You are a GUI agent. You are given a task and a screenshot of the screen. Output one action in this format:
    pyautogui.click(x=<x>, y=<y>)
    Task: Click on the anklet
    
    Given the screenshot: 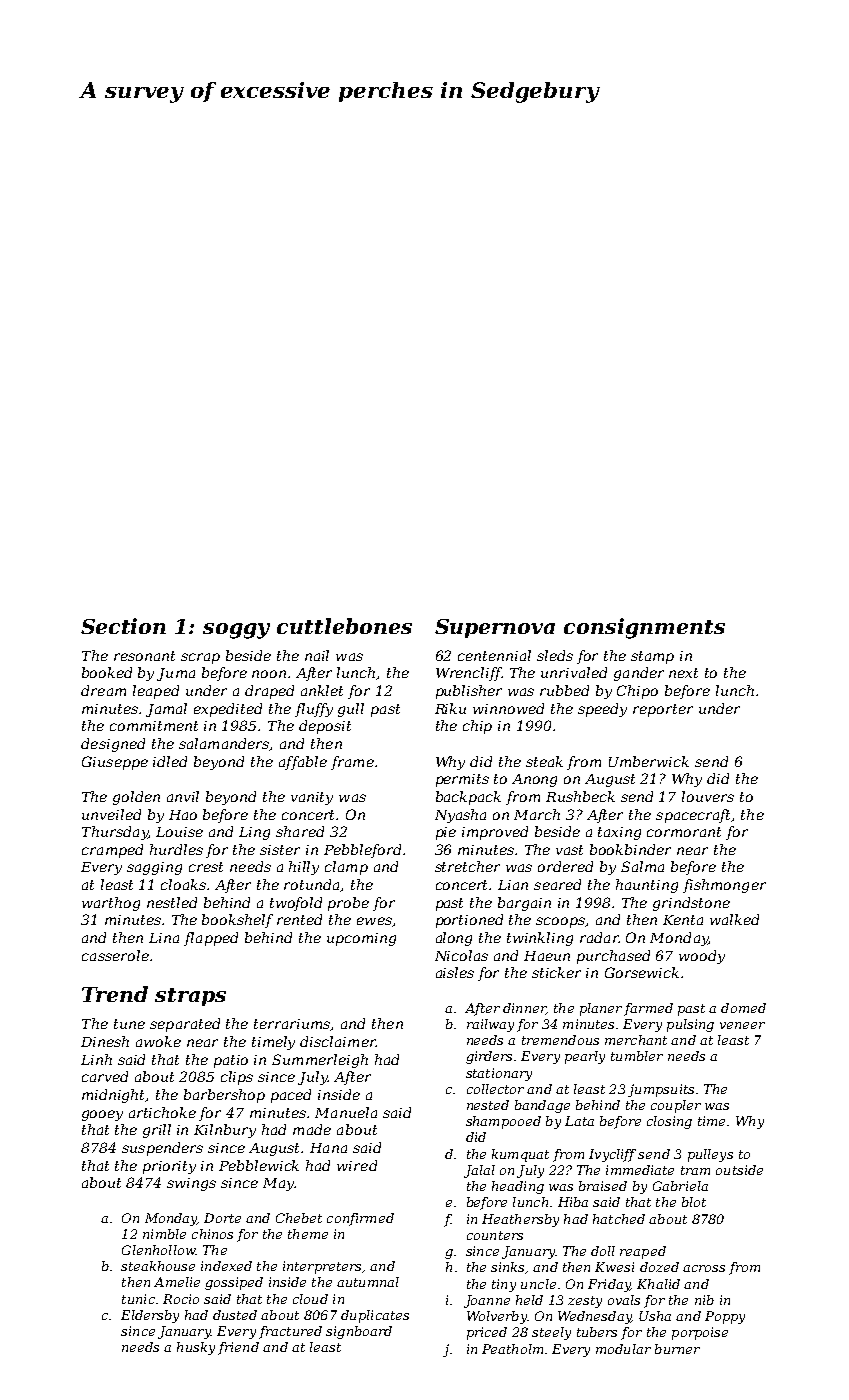 What is the action you would take?
    pyautogui.click(x=322, y=690)
